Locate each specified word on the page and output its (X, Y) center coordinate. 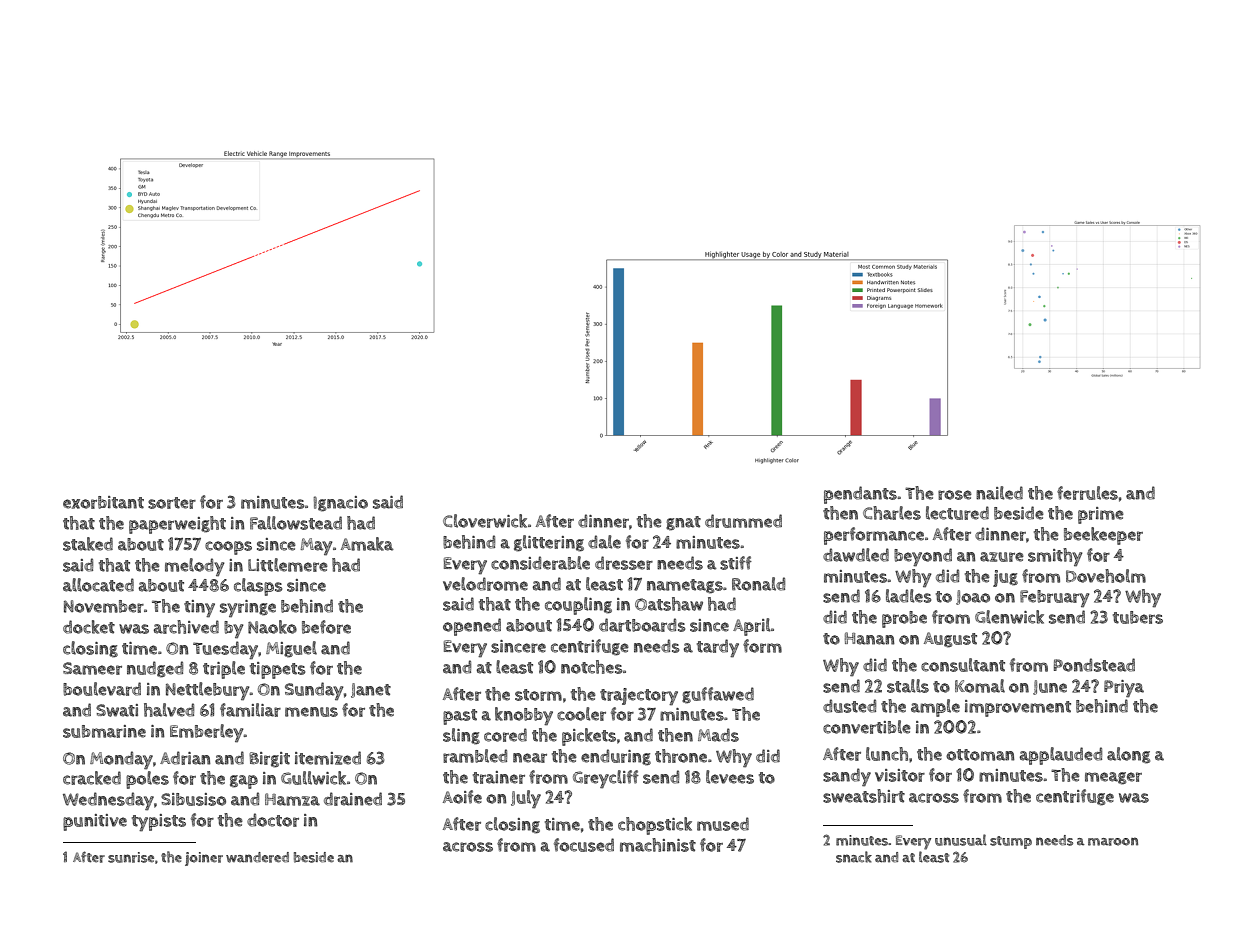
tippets (277, 670)
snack (854, 857)
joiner (204, 859)
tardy (718, 648)
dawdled (856, 555)
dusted (849, 706)
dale (604, 542)
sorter (172, 503)
